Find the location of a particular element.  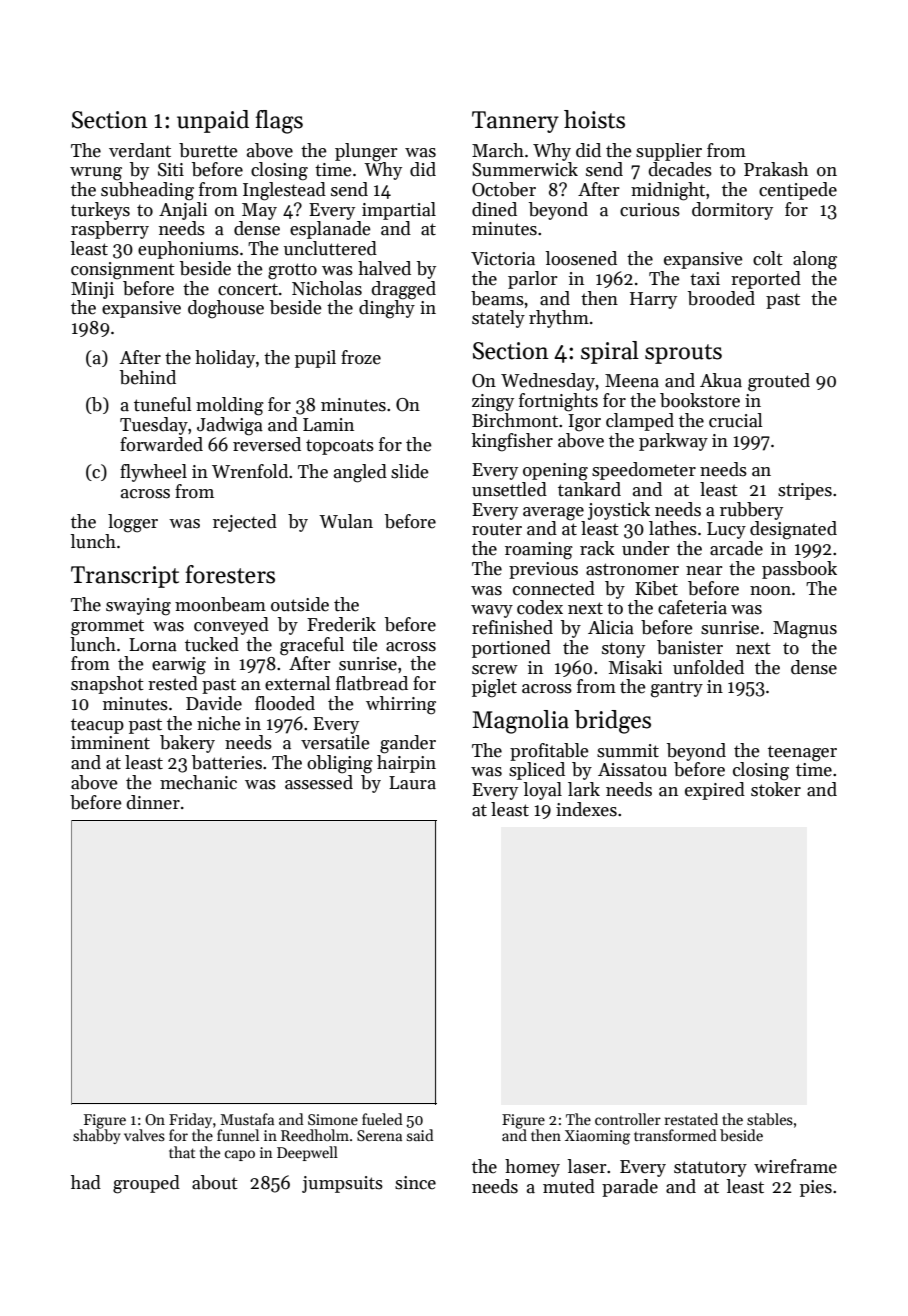

parade is located at coordinates (630, 1188).
